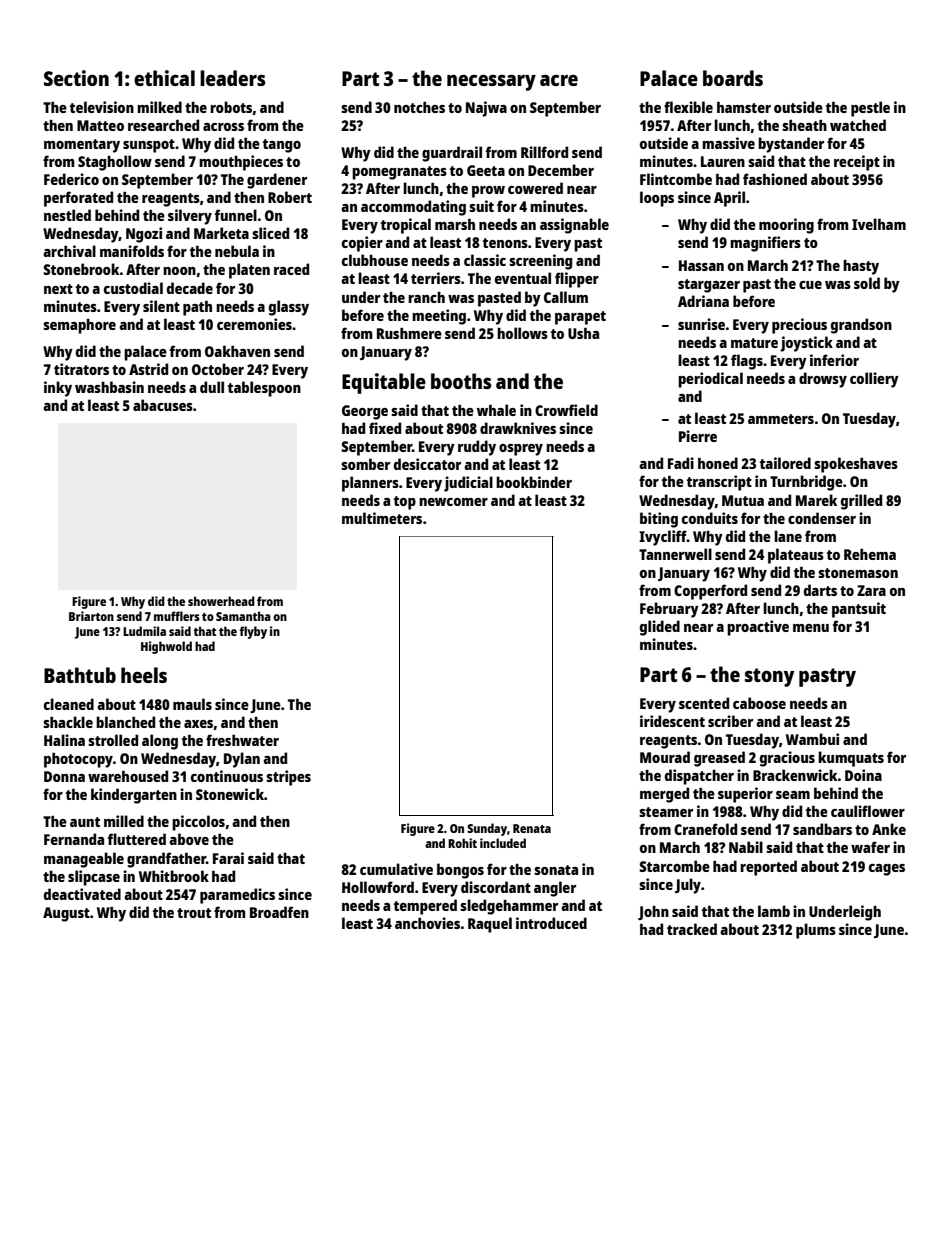  What do you see at coordinates (744, 107) in the screenshot?
I see `hamster` at bounding box center [744, 107].
